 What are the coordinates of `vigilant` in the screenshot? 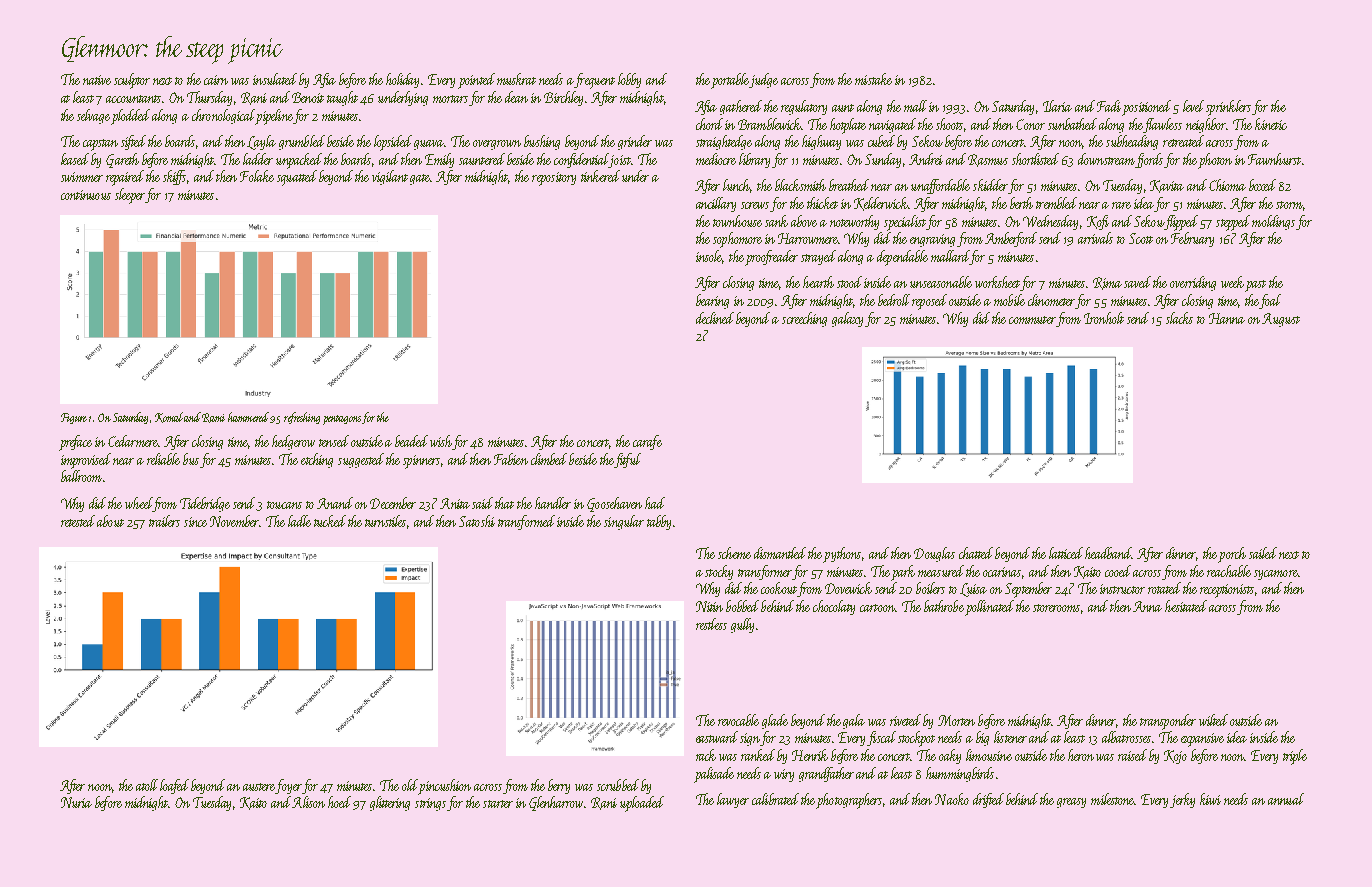 It's located at (390, 177).
